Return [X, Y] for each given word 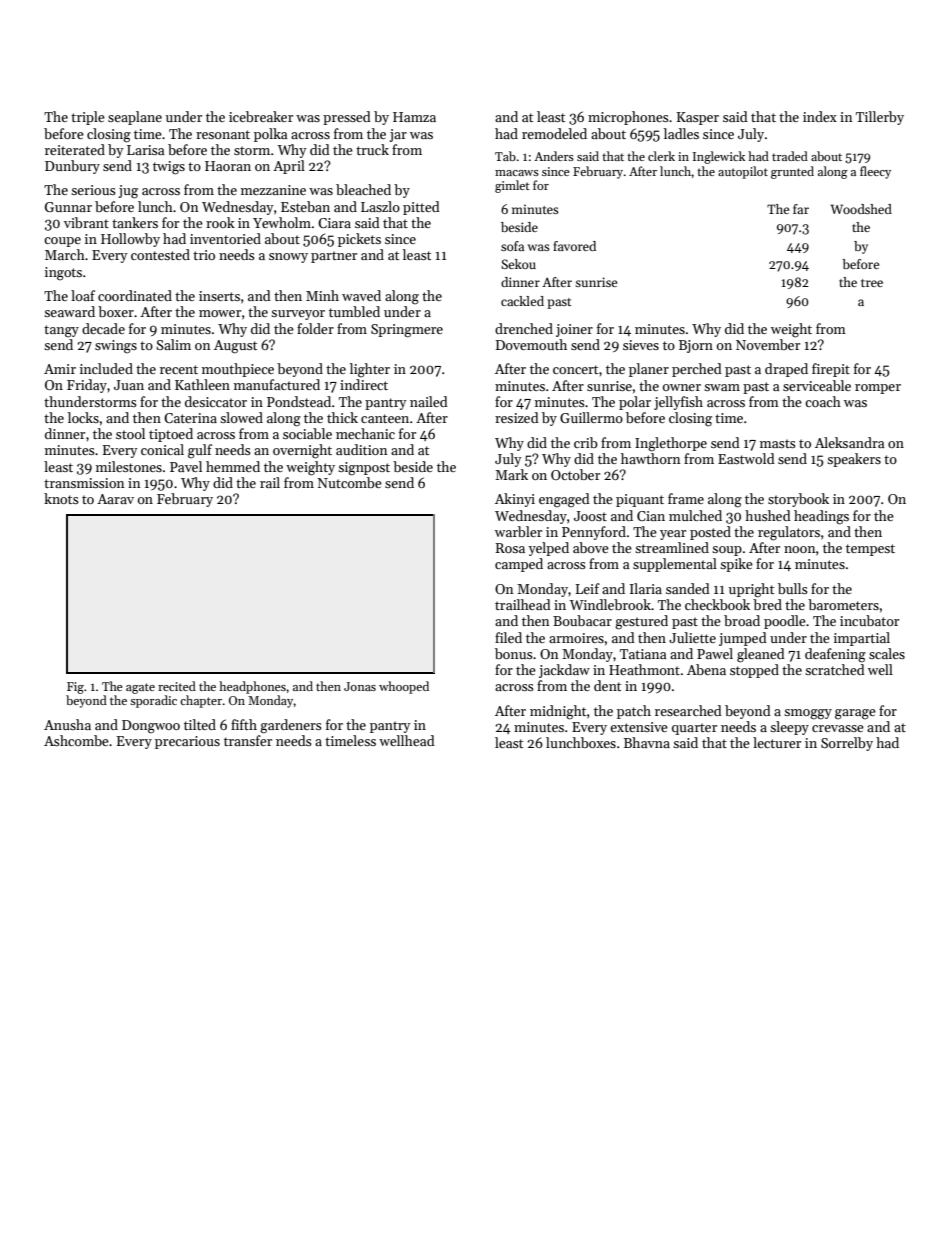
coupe [62, 242]
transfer [248, 740]
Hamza [414, 117]
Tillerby [880, 118]
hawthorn [650, 458]
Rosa [510, 548]
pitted [421, 208]
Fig [75, 688]
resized [517, 417]
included [106, 368]
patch [634, 712]
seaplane [135, 118]
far [801, 209]
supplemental [675, 565]
